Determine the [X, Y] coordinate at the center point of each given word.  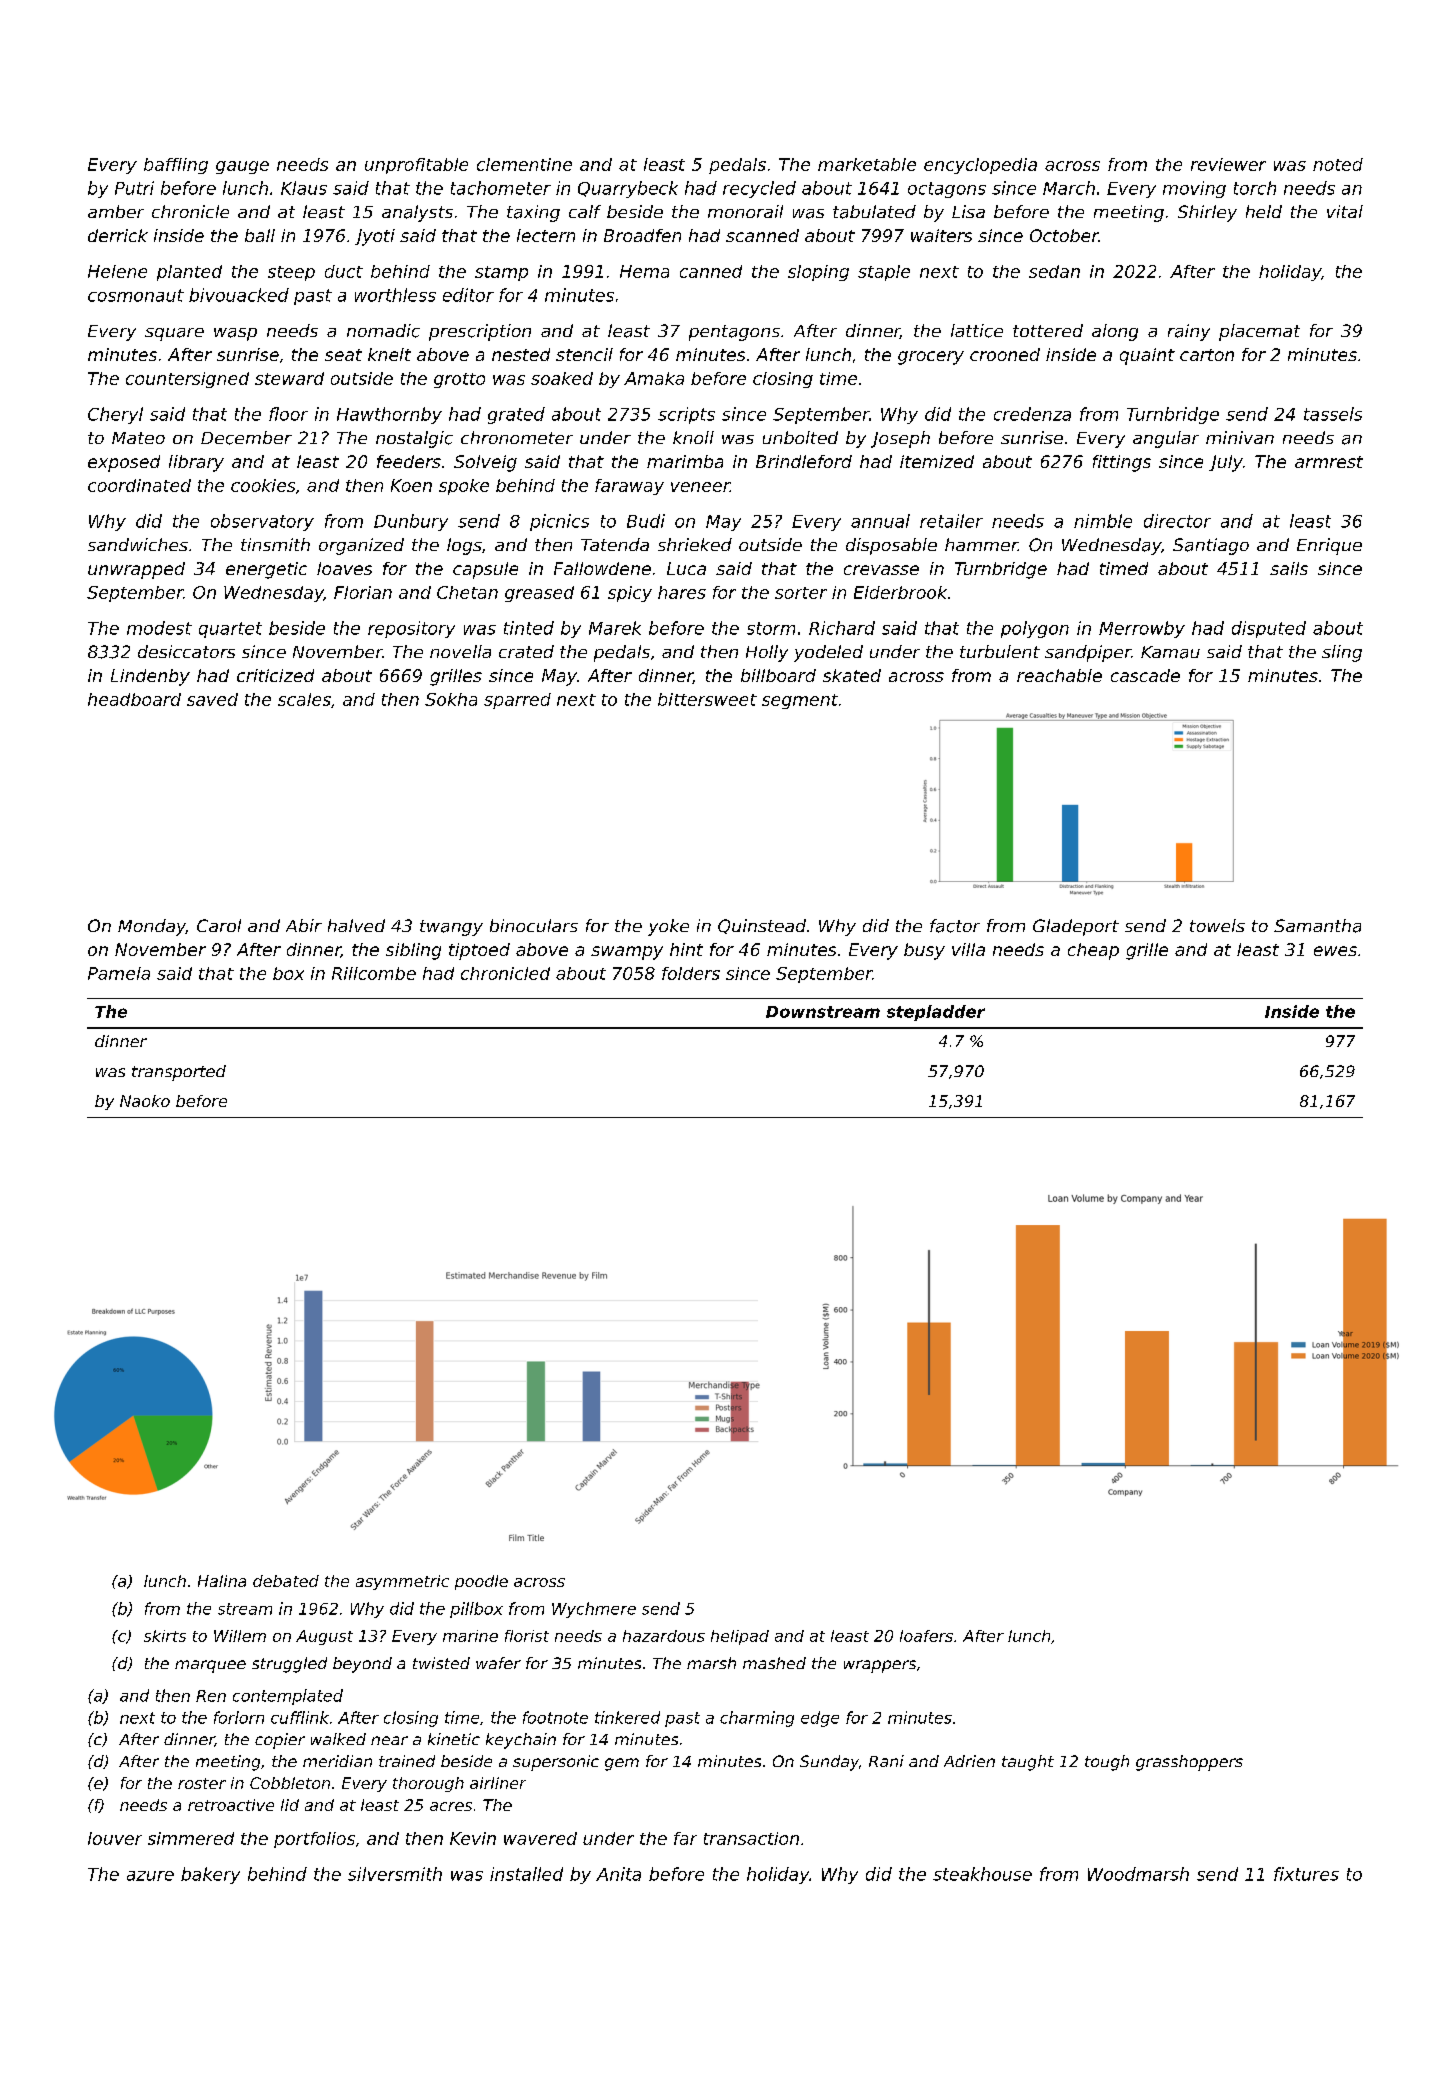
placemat [1259, 332]
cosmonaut [136, 295]
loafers [926, 1636]
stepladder [936, 1013]
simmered [191, 1838]
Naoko [145, 1101]
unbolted [800, 437]
